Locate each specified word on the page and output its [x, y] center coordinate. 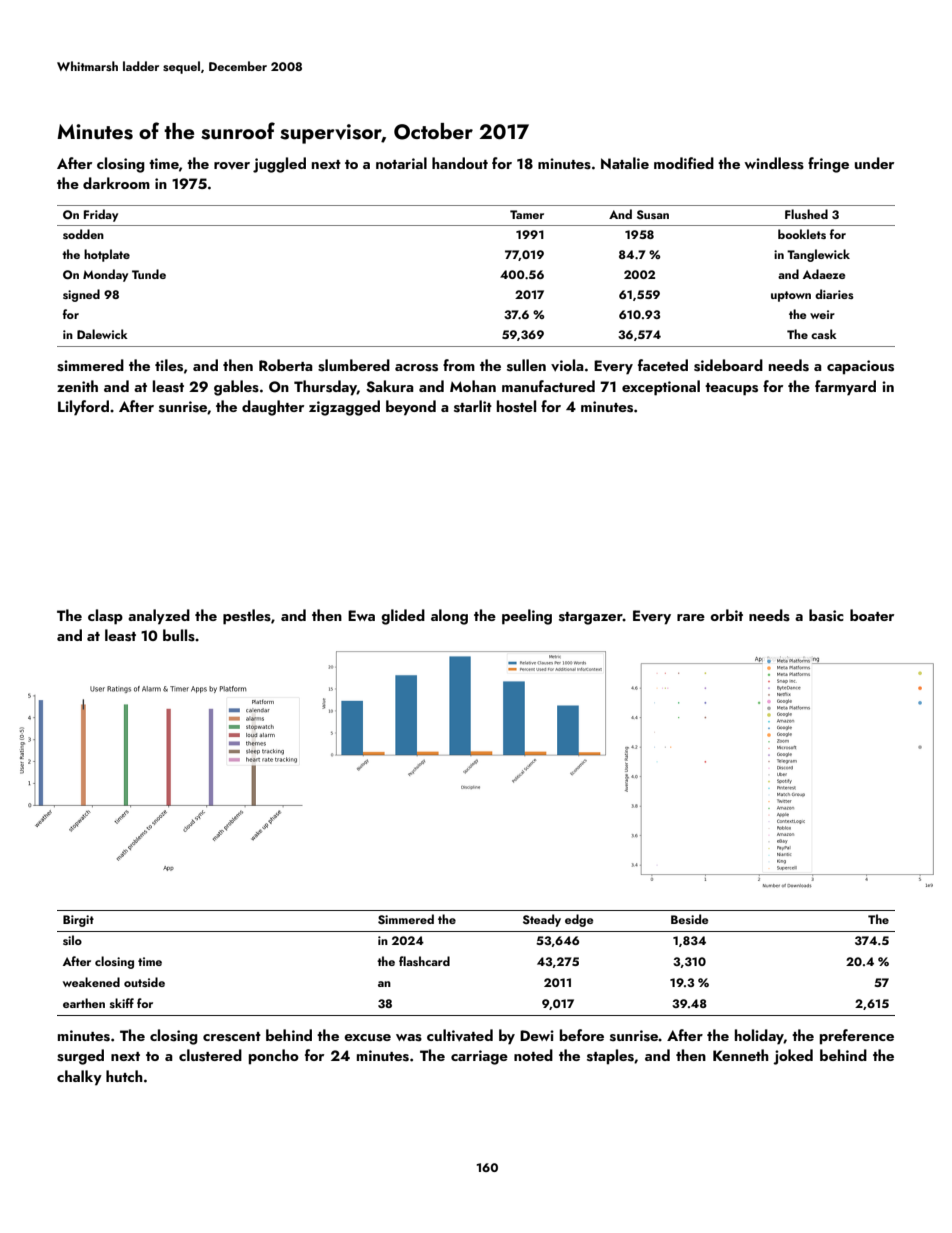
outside [144, 982]
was [409, 1038]
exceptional [661, 388]
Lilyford [83, 408]
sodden [83, 234]
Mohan [473, 386]
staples [610, 1057]
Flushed [806, 214]
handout [460, 163]
